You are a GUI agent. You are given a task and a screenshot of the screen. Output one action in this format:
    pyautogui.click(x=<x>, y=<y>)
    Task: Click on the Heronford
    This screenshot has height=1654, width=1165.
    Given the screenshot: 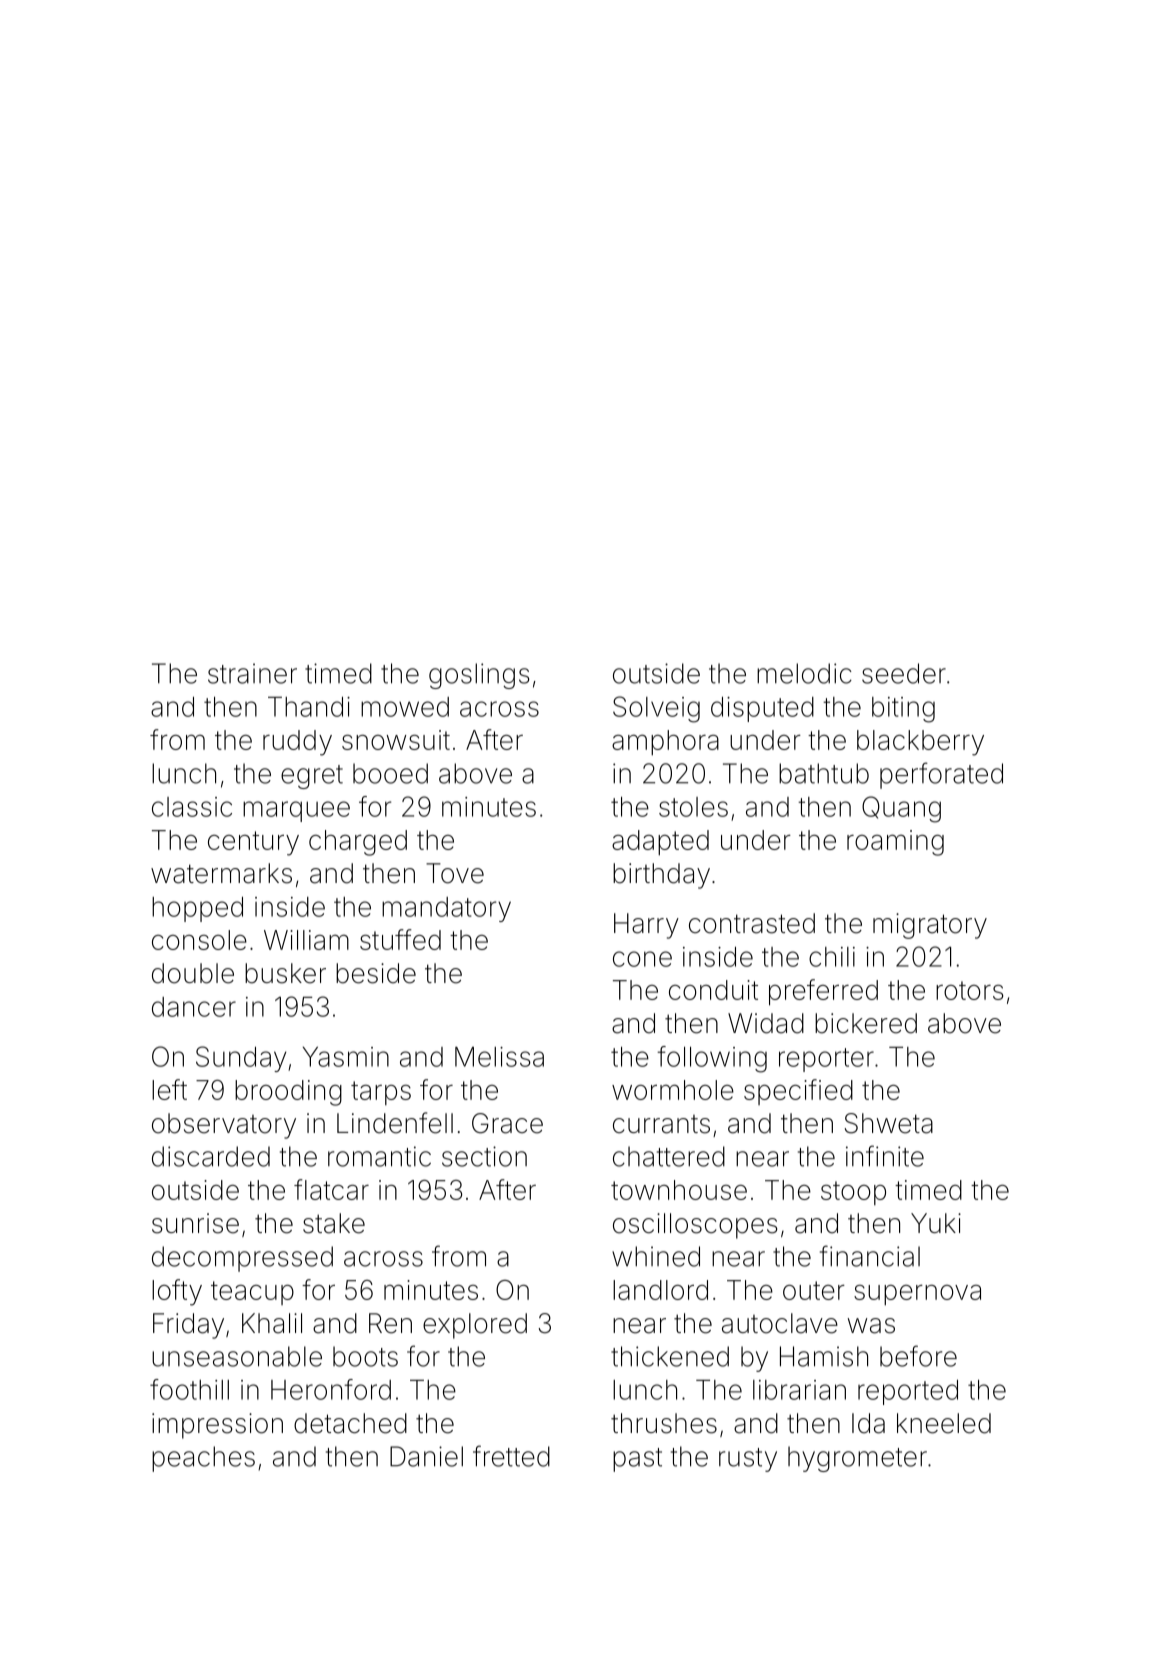 What is the action you would take?
    pyautogui.click(x=331, y=1389)
